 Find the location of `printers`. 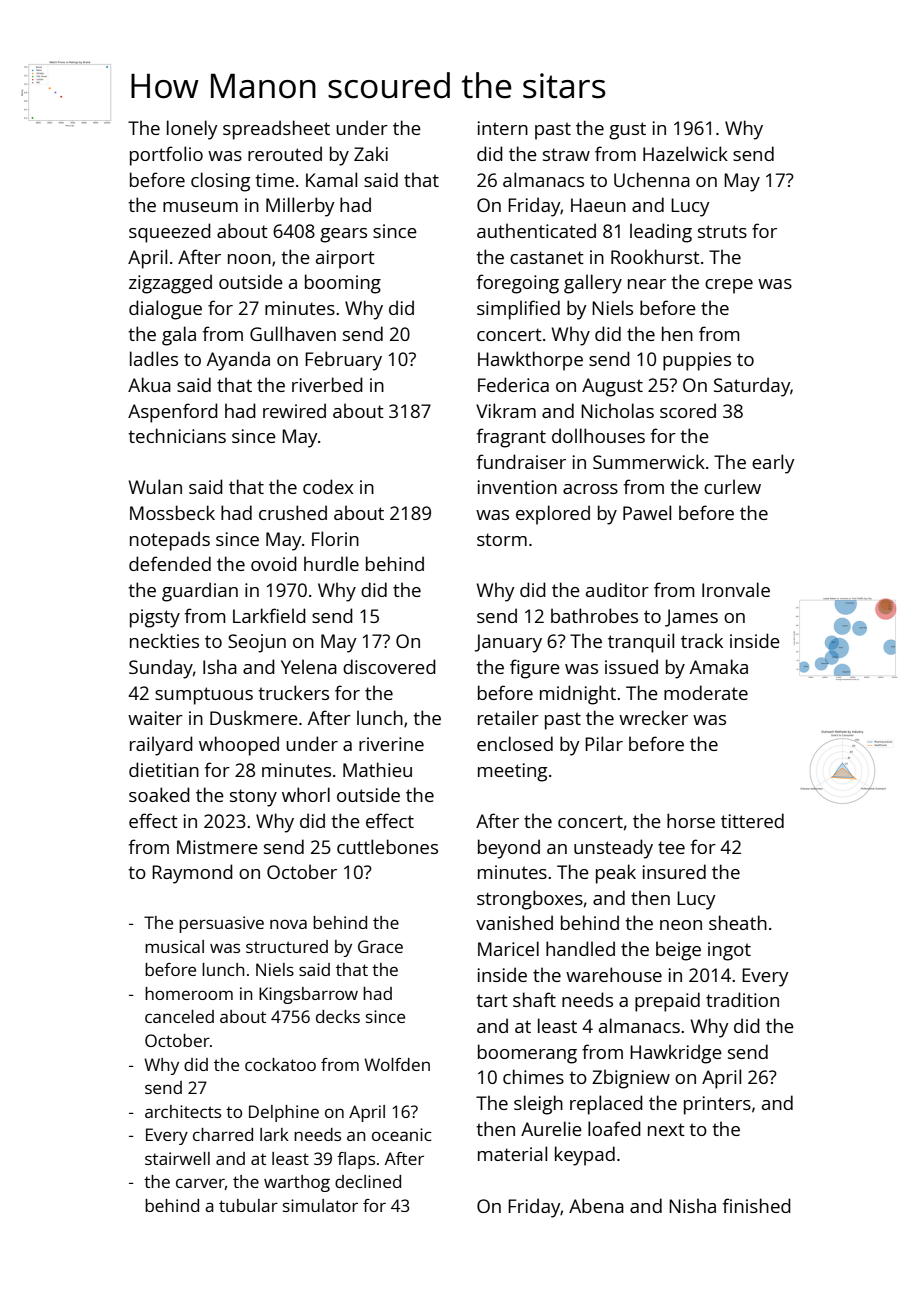

printers is located at coordinates (717, 1105).
